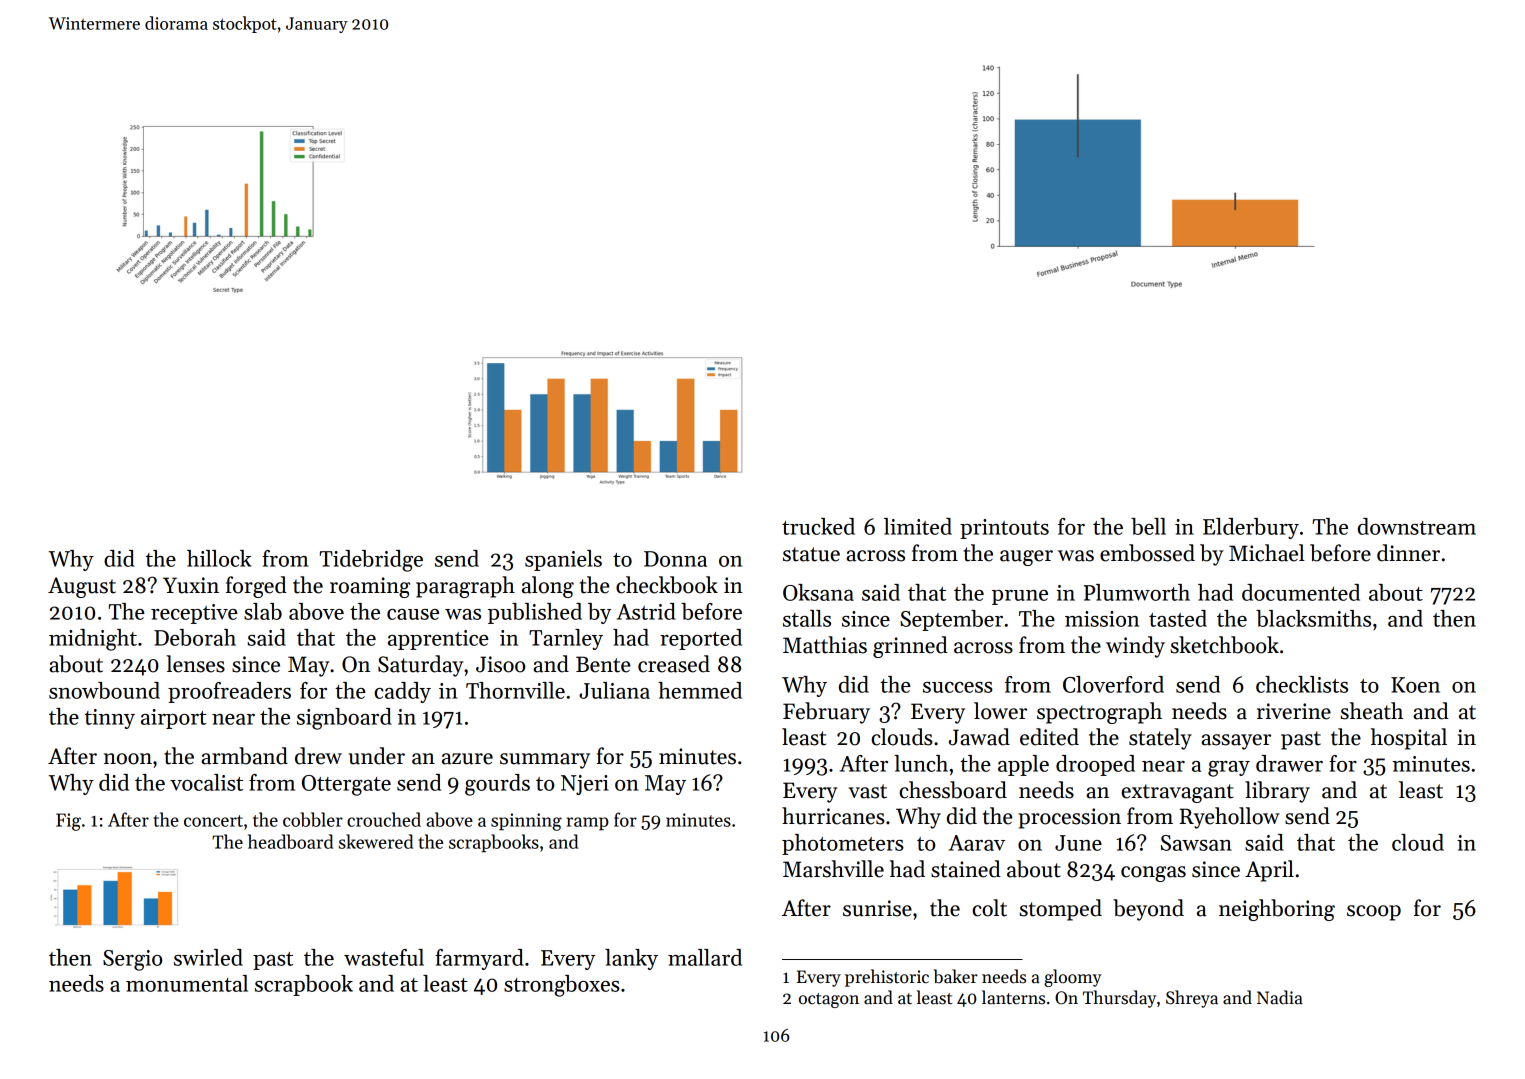 This screenshot has height=1079, width=1525. Describe the element at coordinates (219, 558) in the screenshot. I see `hillock` at that location.
